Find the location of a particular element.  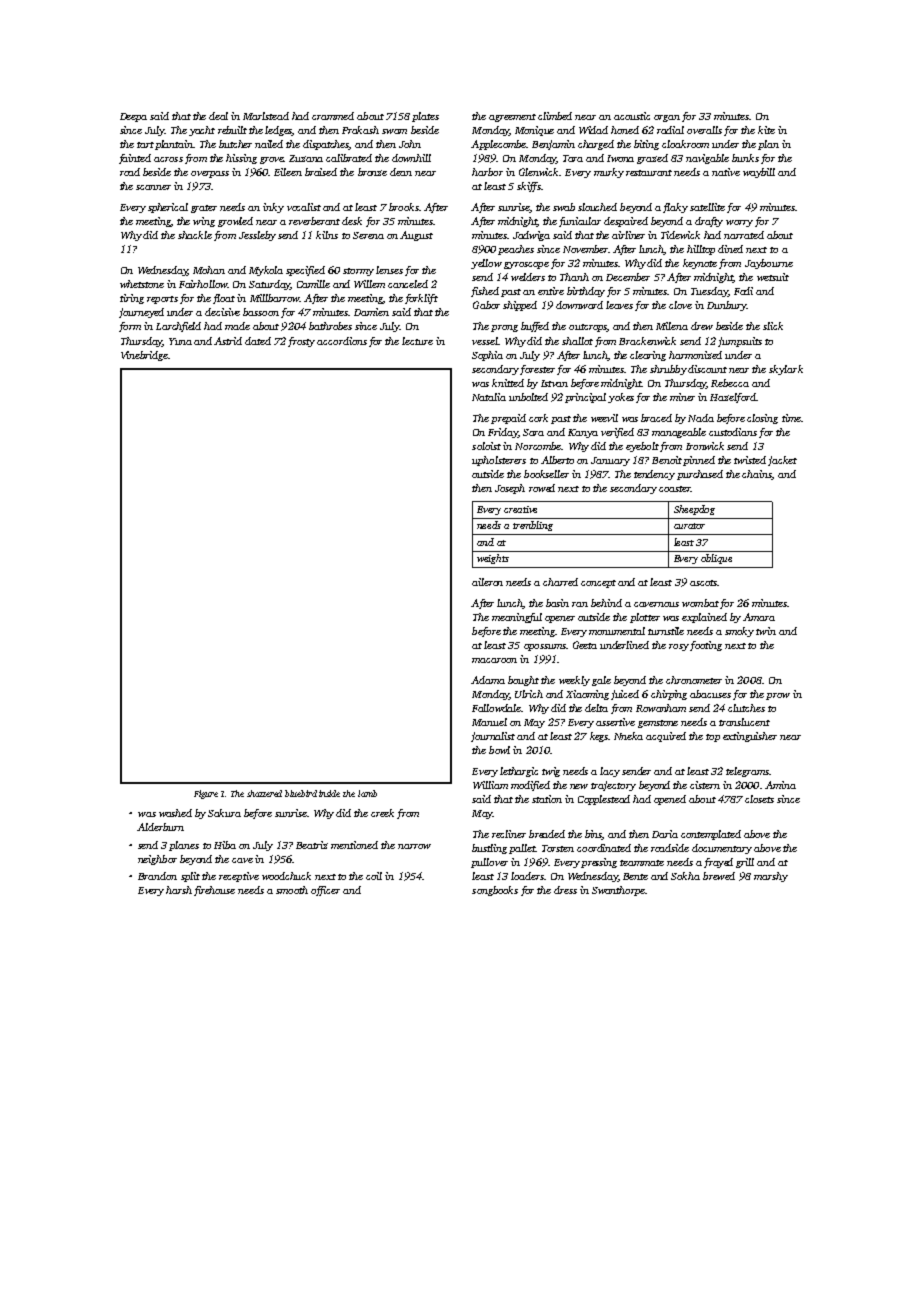

tiring is located at coordinates (132, 299).
